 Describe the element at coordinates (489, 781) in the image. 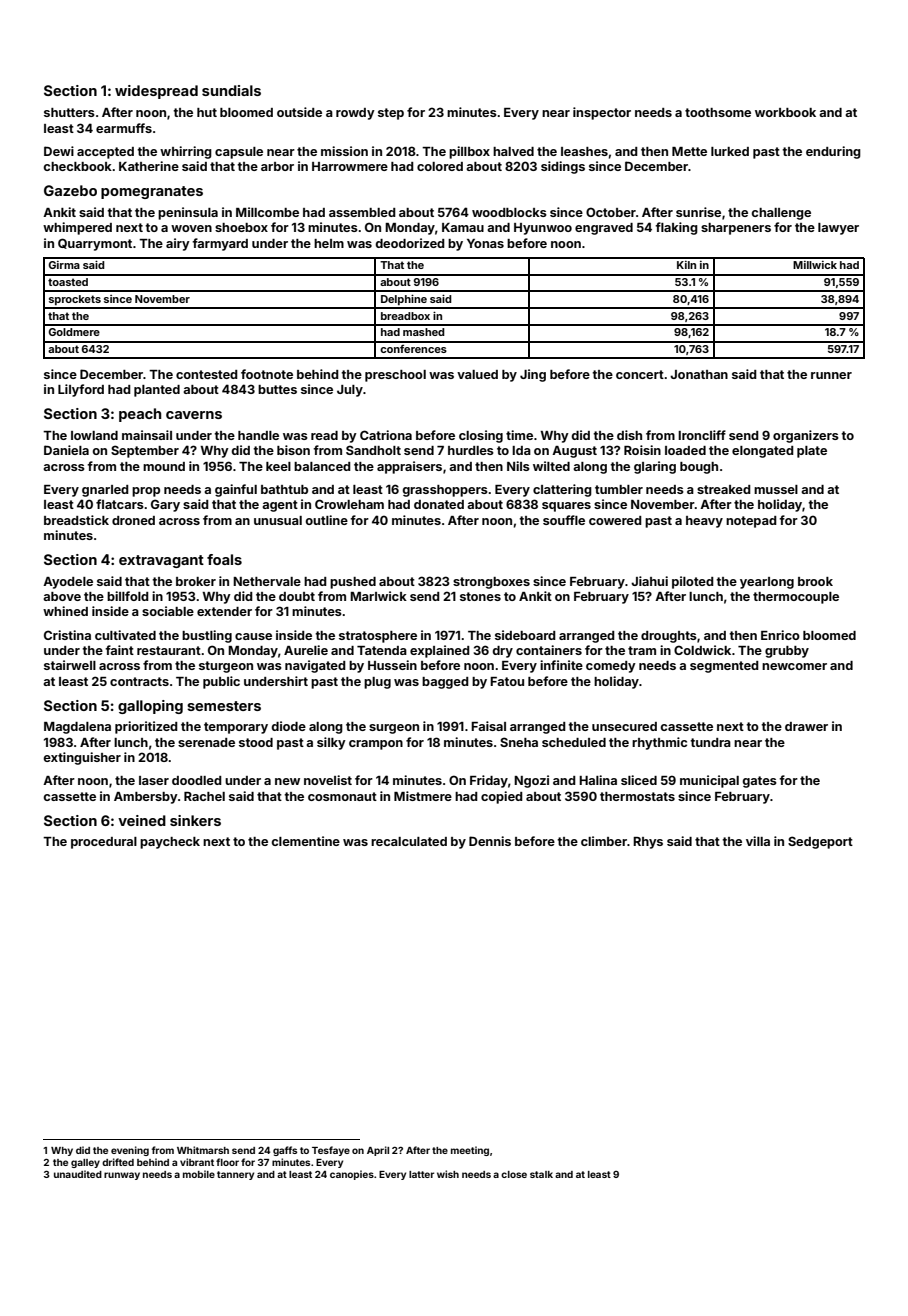

I see `Friday` at that location.
